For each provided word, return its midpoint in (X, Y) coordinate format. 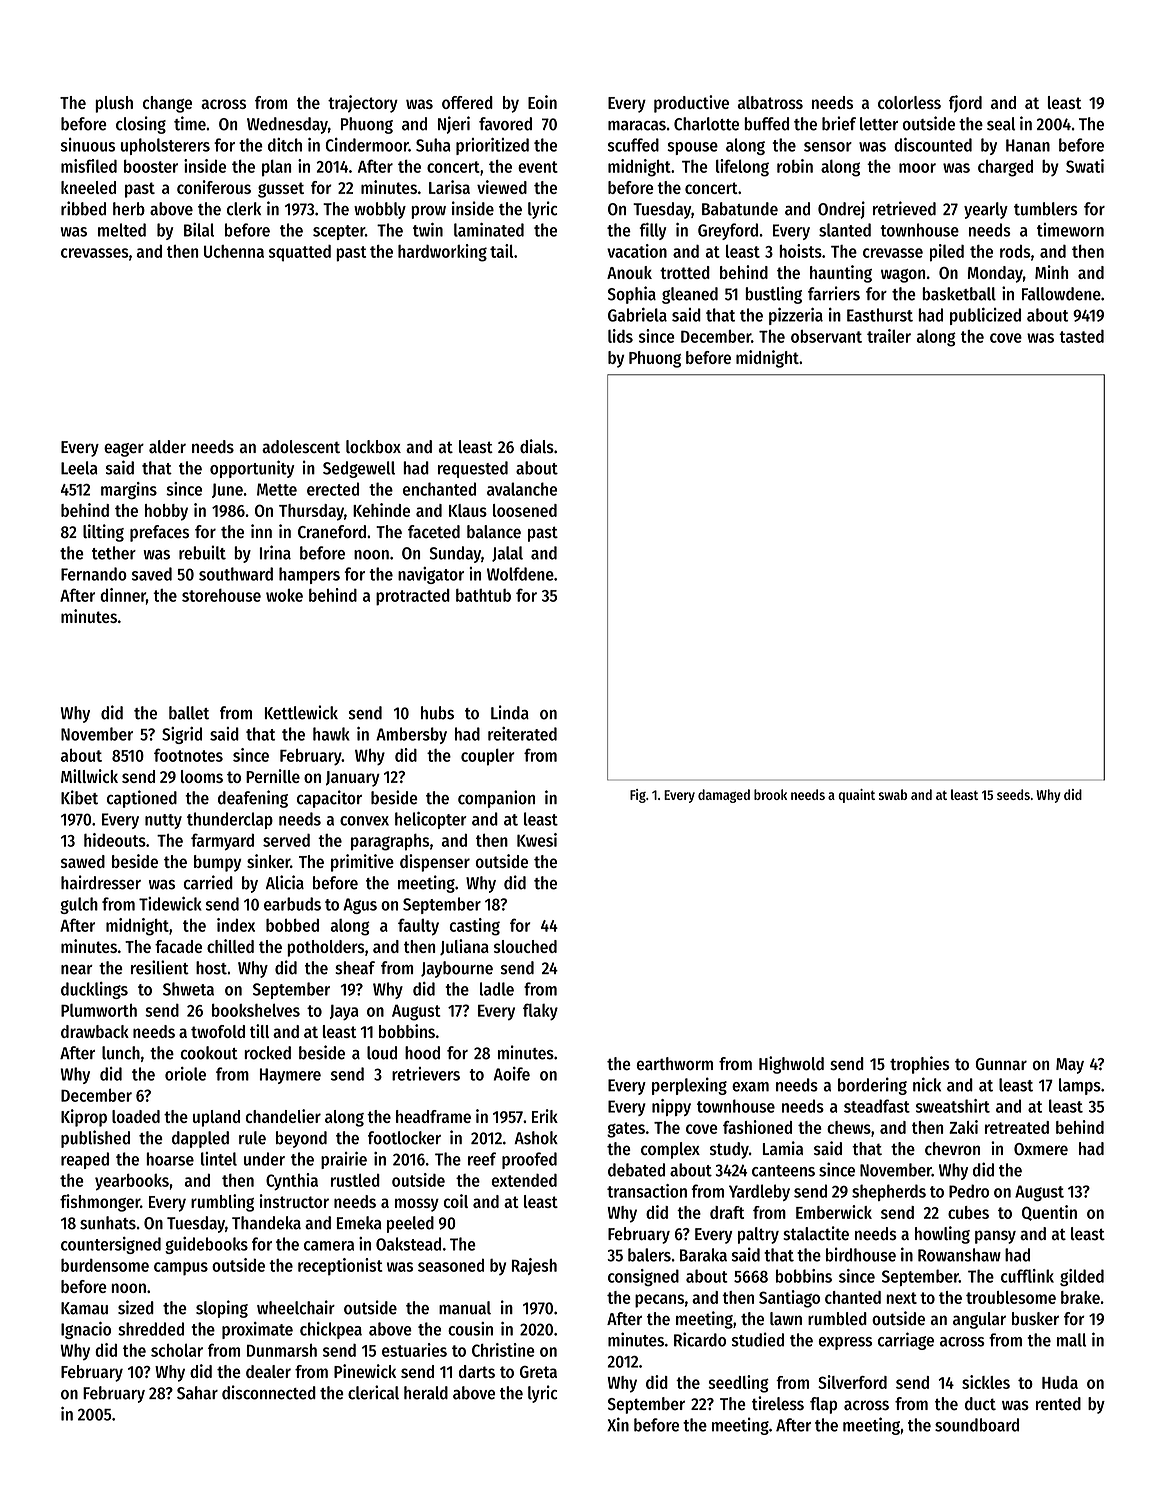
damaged (724, 796)
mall (1071, 1340)
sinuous (88, 145)
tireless (778, 1403)
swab (893, 794)
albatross (770, 102)
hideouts (115, 840)
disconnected (269, 1392)
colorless (909, 102)
